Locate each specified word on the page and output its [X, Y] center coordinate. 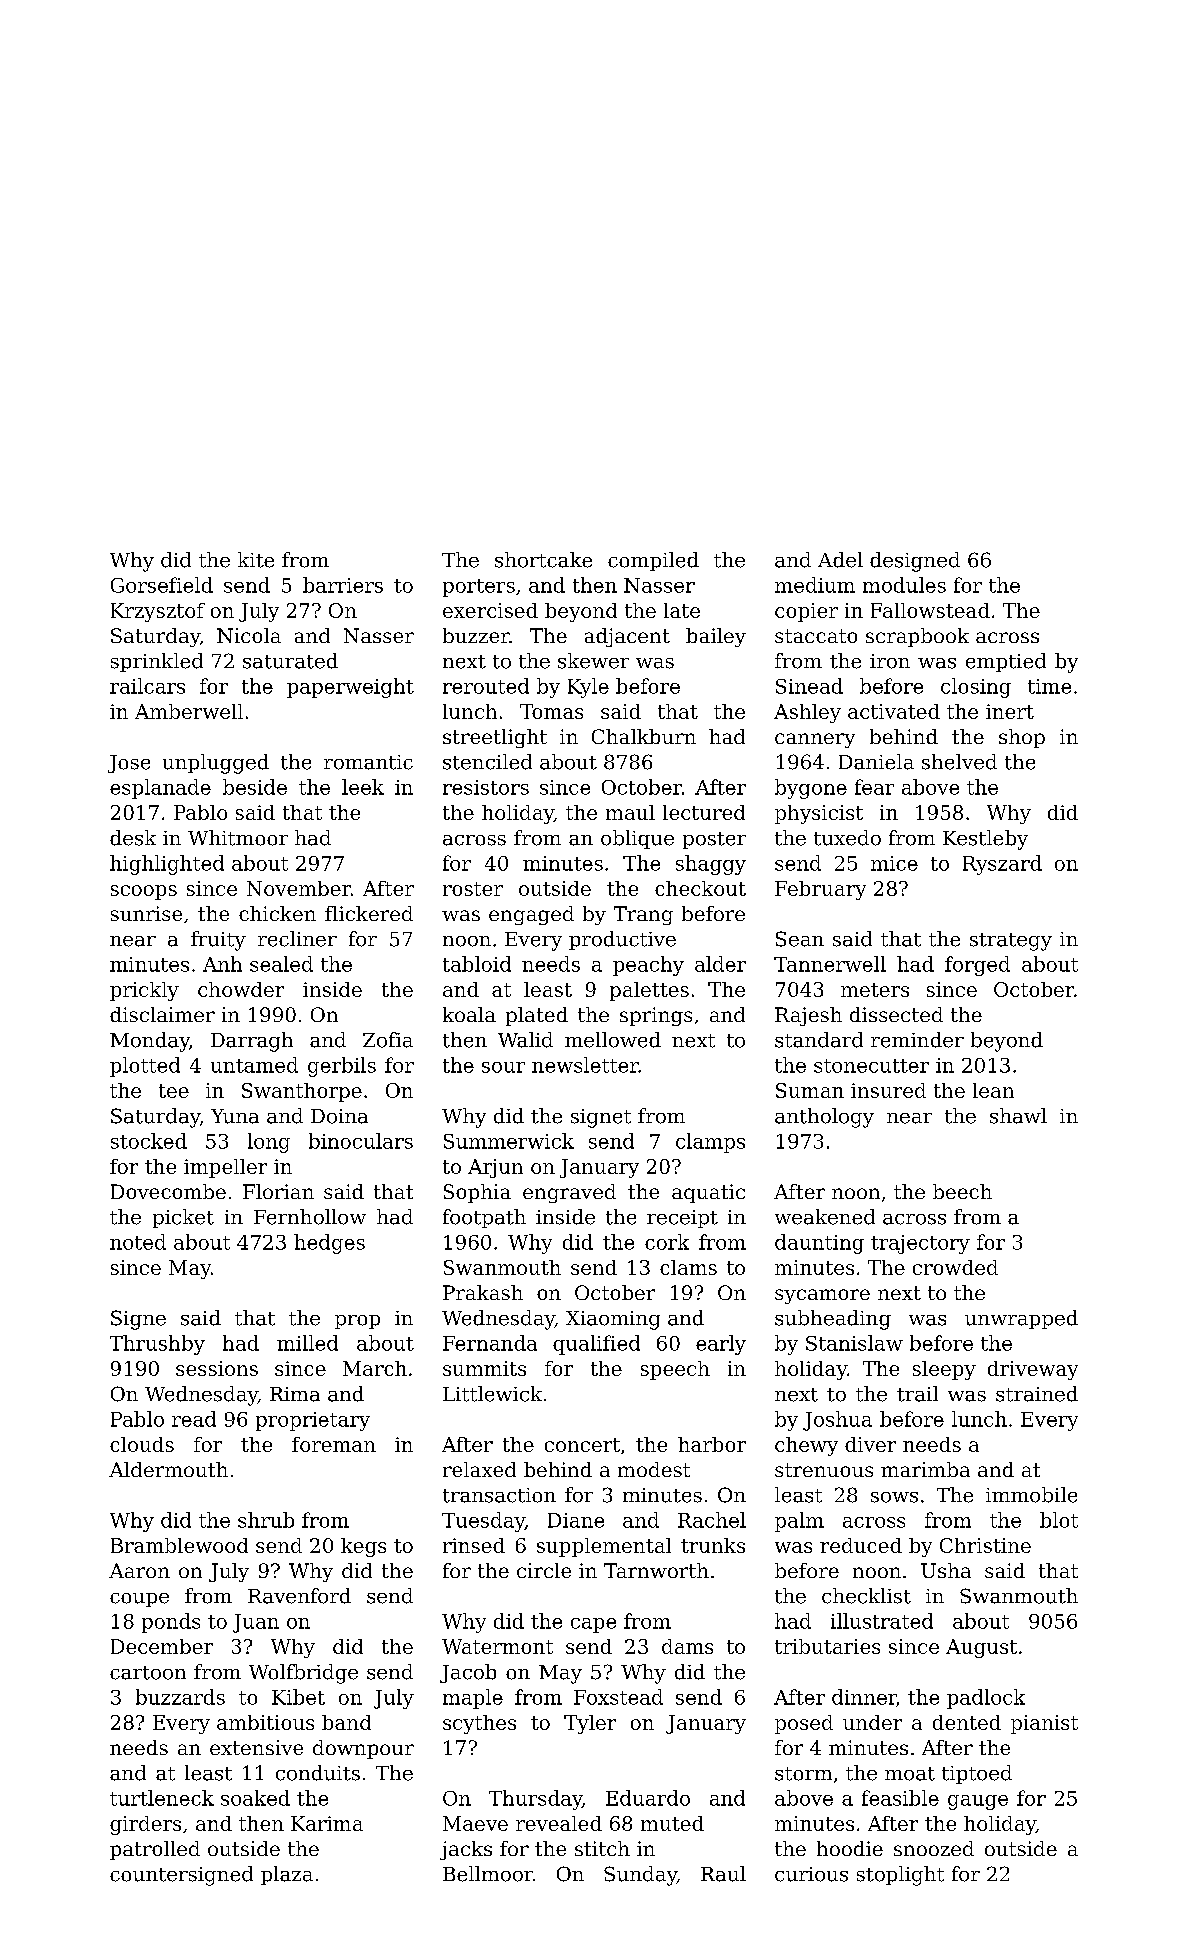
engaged [531, 915]
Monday [149, 1042]
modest [654, 1469]
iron [890, 661]
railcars [147, 686]
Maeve [475, 1823]
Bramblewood [179, 1545]
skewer [593, 661]
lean [993, 1090]
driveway [1033, 1370]
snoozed [934, 1848]
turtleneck [162, 1798]
